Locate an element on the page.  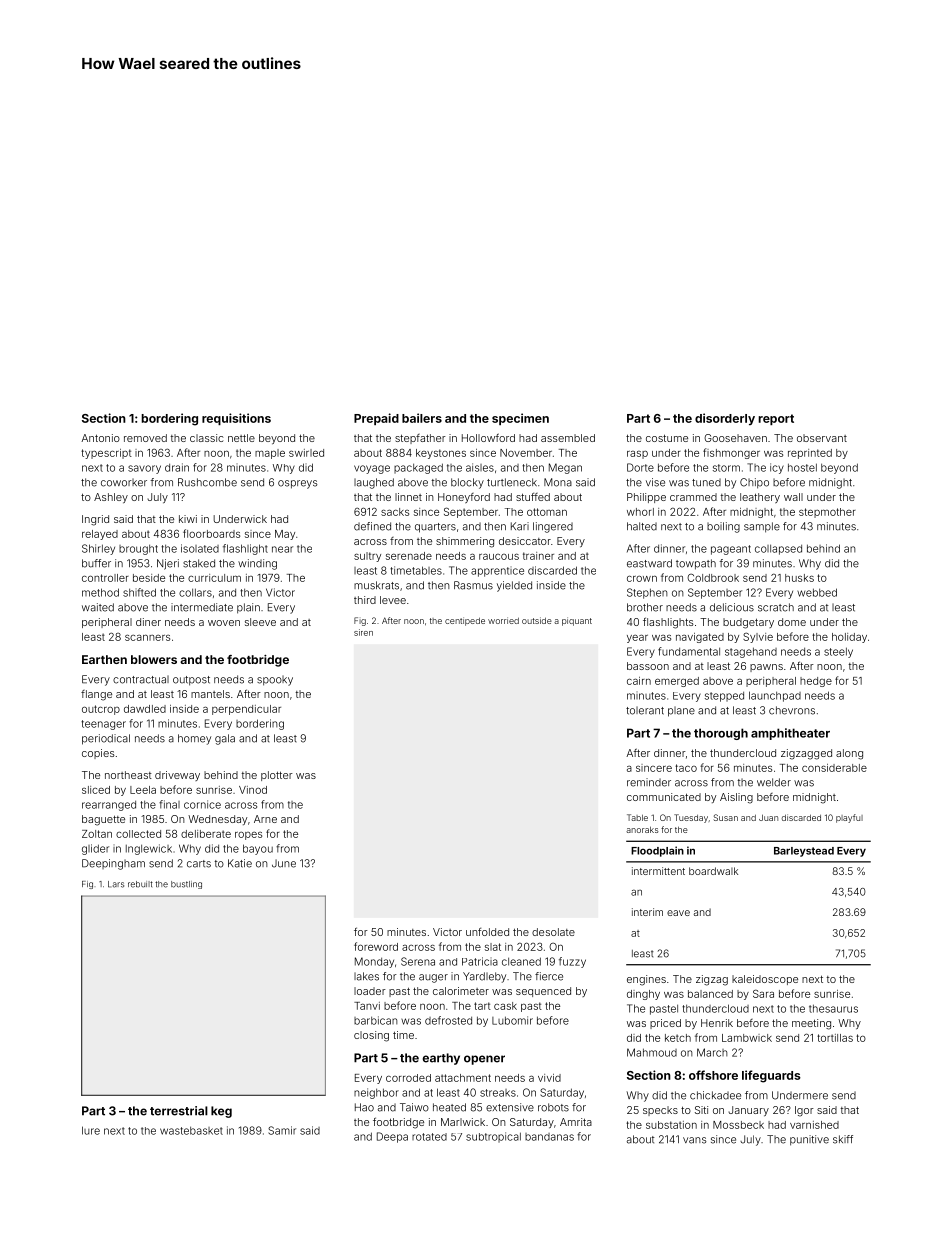
pawns is located at coordinates (766, 668).
